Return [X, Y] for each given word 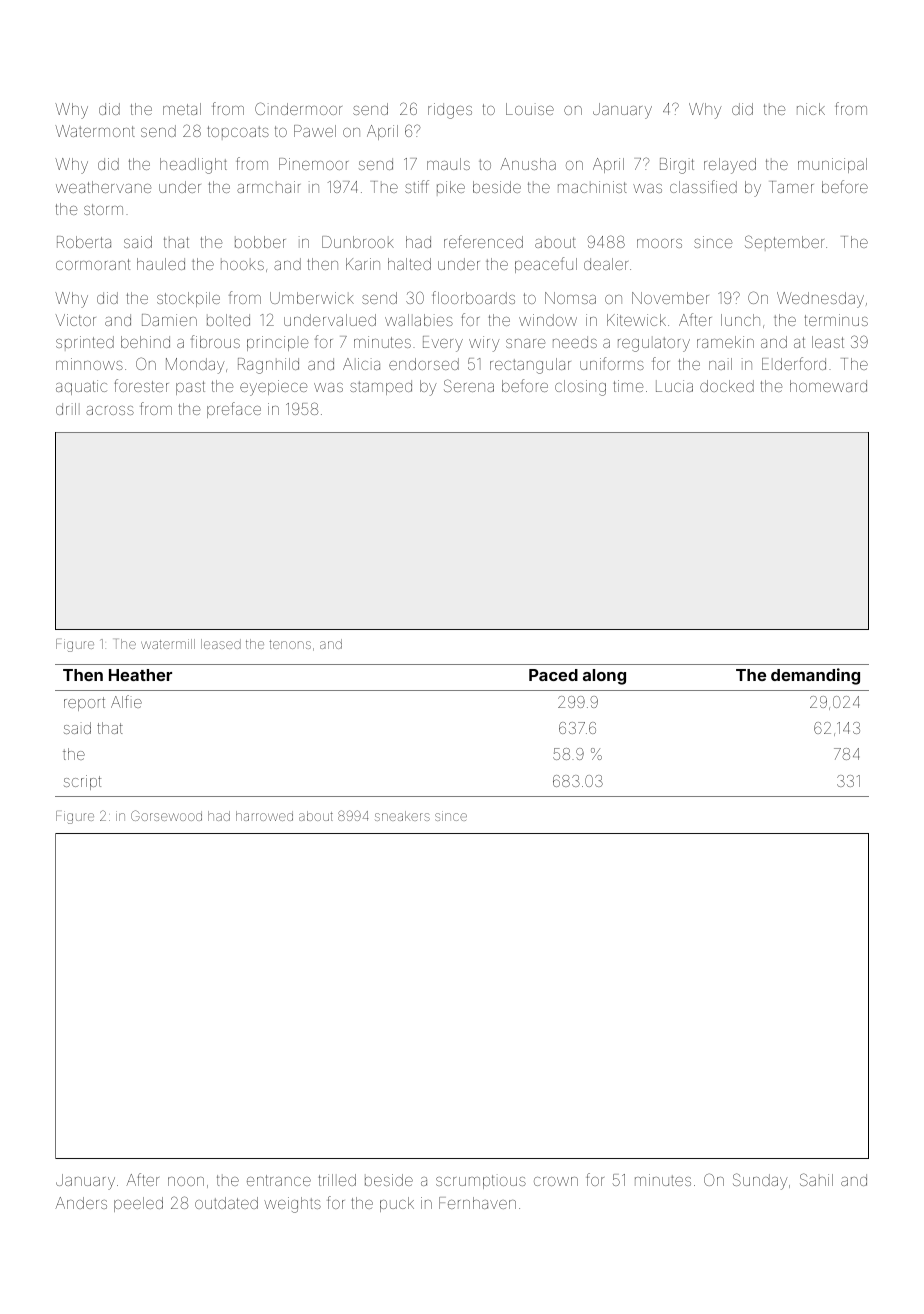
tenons [290, 644]
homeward [828, 386]
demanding [815, 676]
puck [397, 1204]
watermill [168, 644]
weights [292, 1205]
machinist [592, 187]
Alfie [126, 701]
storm [103, 209]
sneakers [402, 816]
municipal [832, 165]
